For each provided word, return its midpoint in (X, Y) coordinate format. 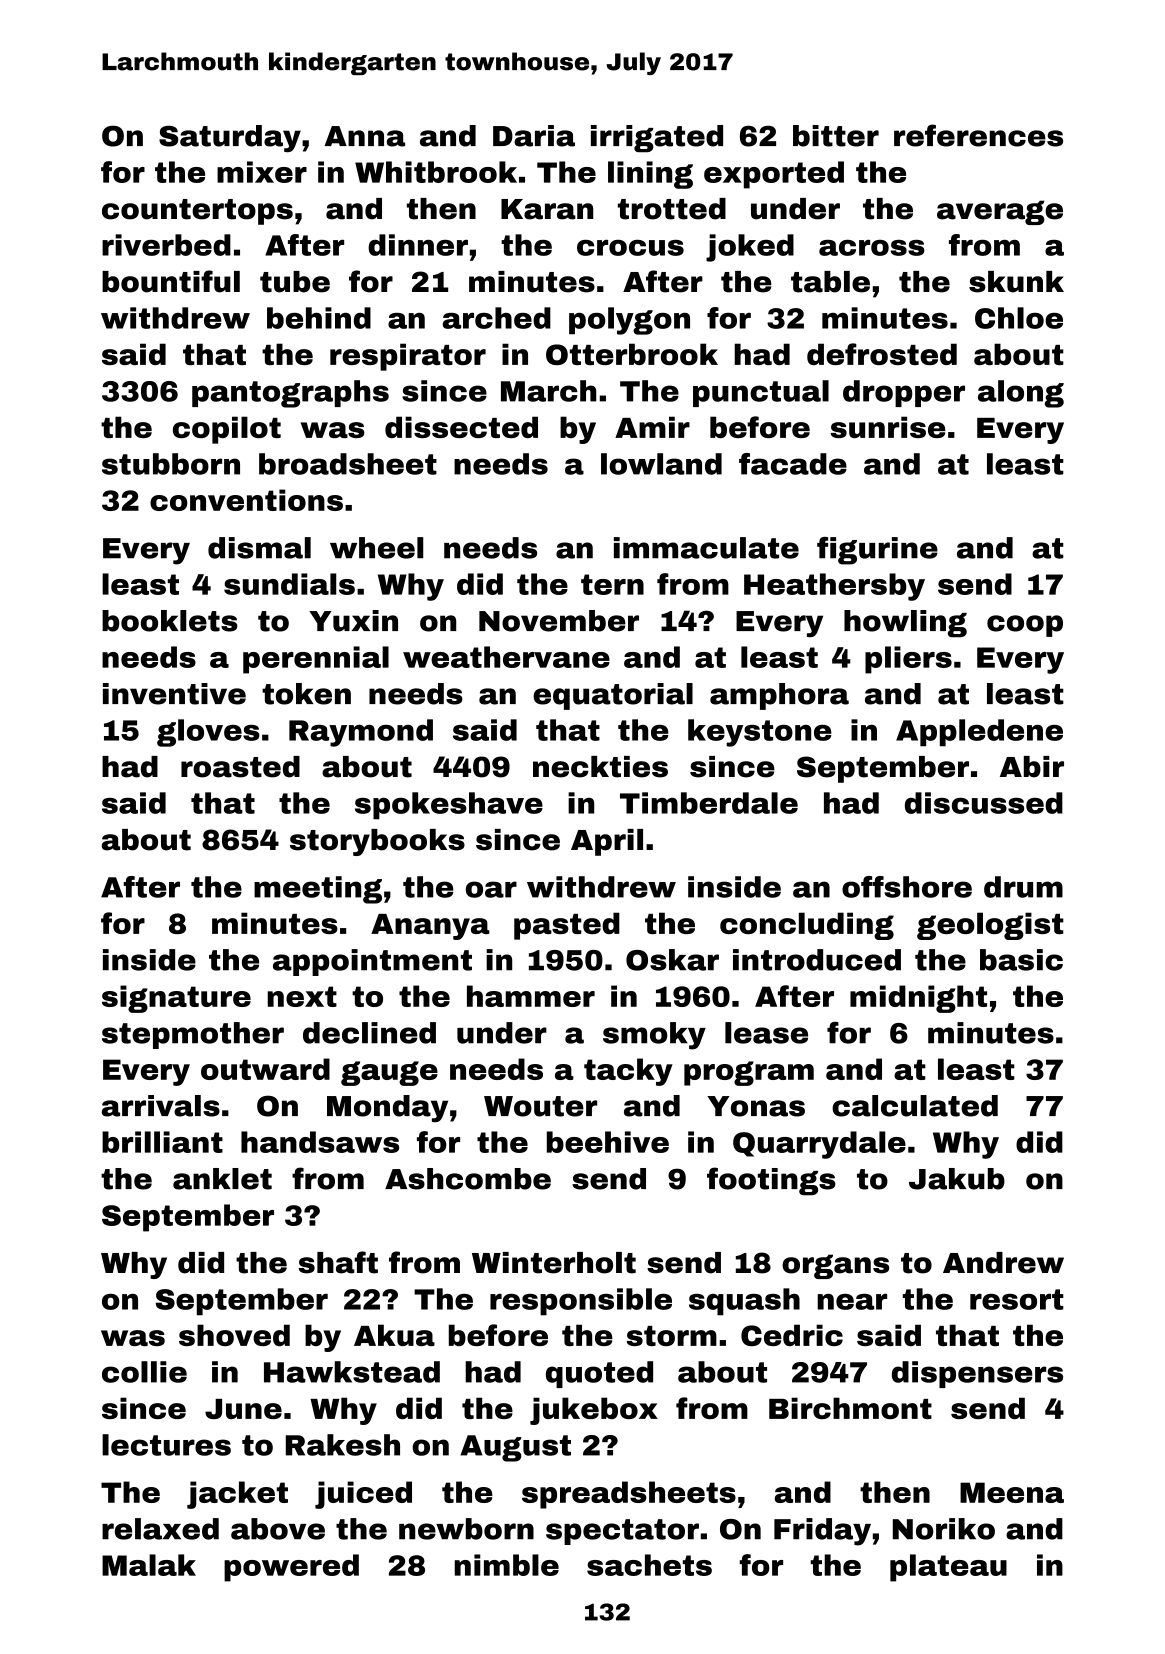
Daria (534, 136)
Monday (387, 1108)
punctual (761, 393)
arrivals (161, 1106)
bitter (836, 136)
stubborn (171, 464)
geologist (990, 926)
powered (291, 1568)
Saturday (230, 138)
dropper (904, 393)
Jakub (957, 1179)
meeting (318, 890)
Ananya (430, 927)
